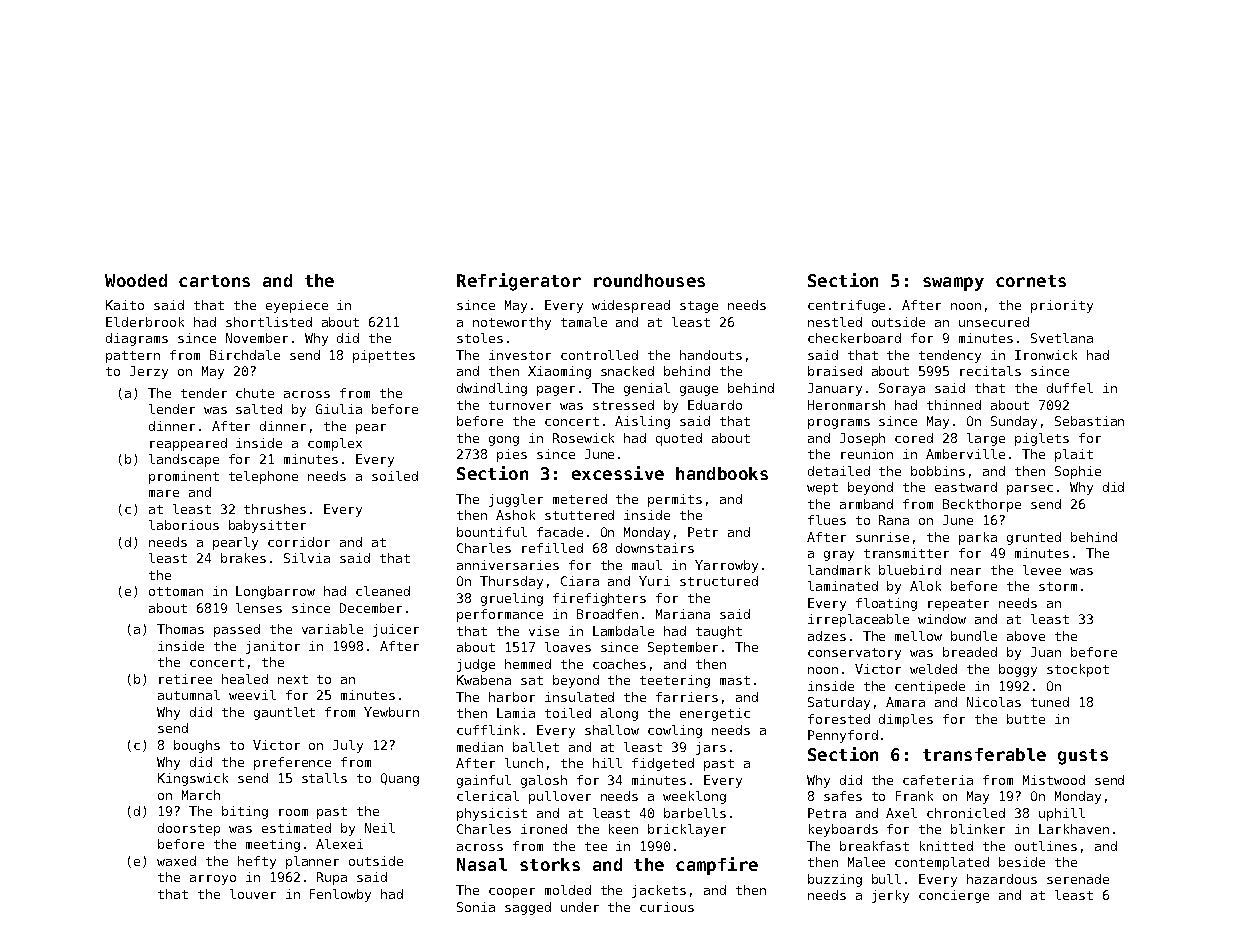  Describe the element at coordinates (339, 409) in the screenshot. I see `Giulia` at that location.
